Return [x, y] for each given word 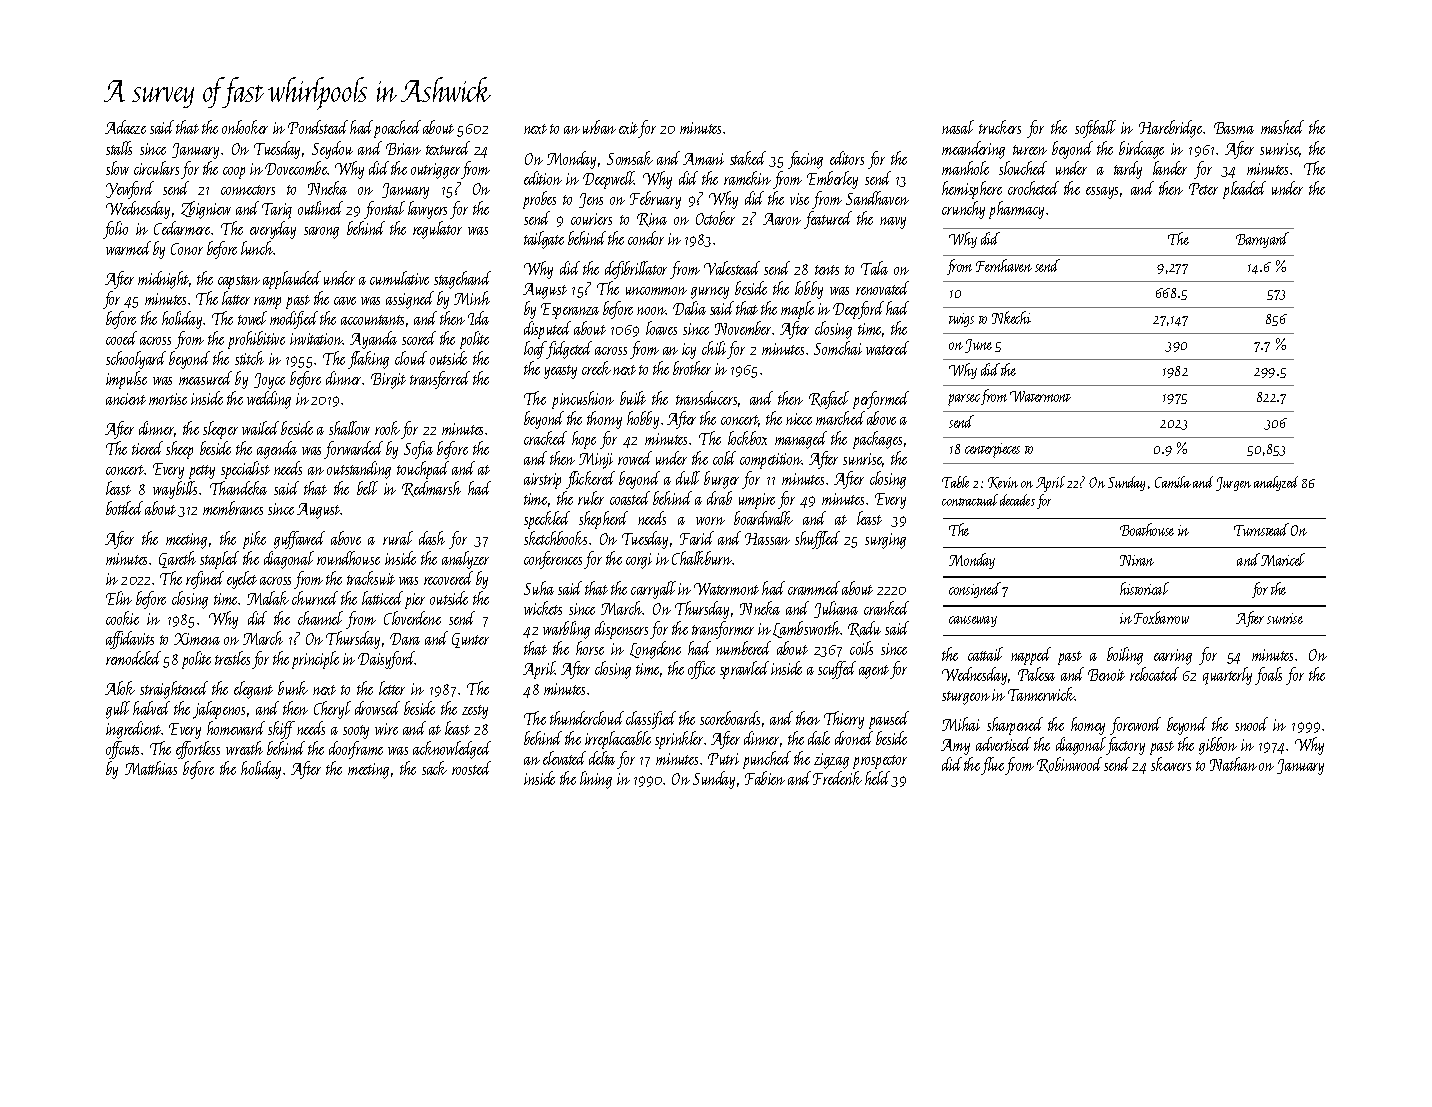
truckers [1000, 127]
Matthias [151, 768]
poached [397, 129]
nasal [958, 127]
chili [714, 348]
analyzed [1276, 483]
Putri [723, 759]
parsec [964, 400]
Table [955, 482]
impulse [126, 380]
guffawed [299, 540]
